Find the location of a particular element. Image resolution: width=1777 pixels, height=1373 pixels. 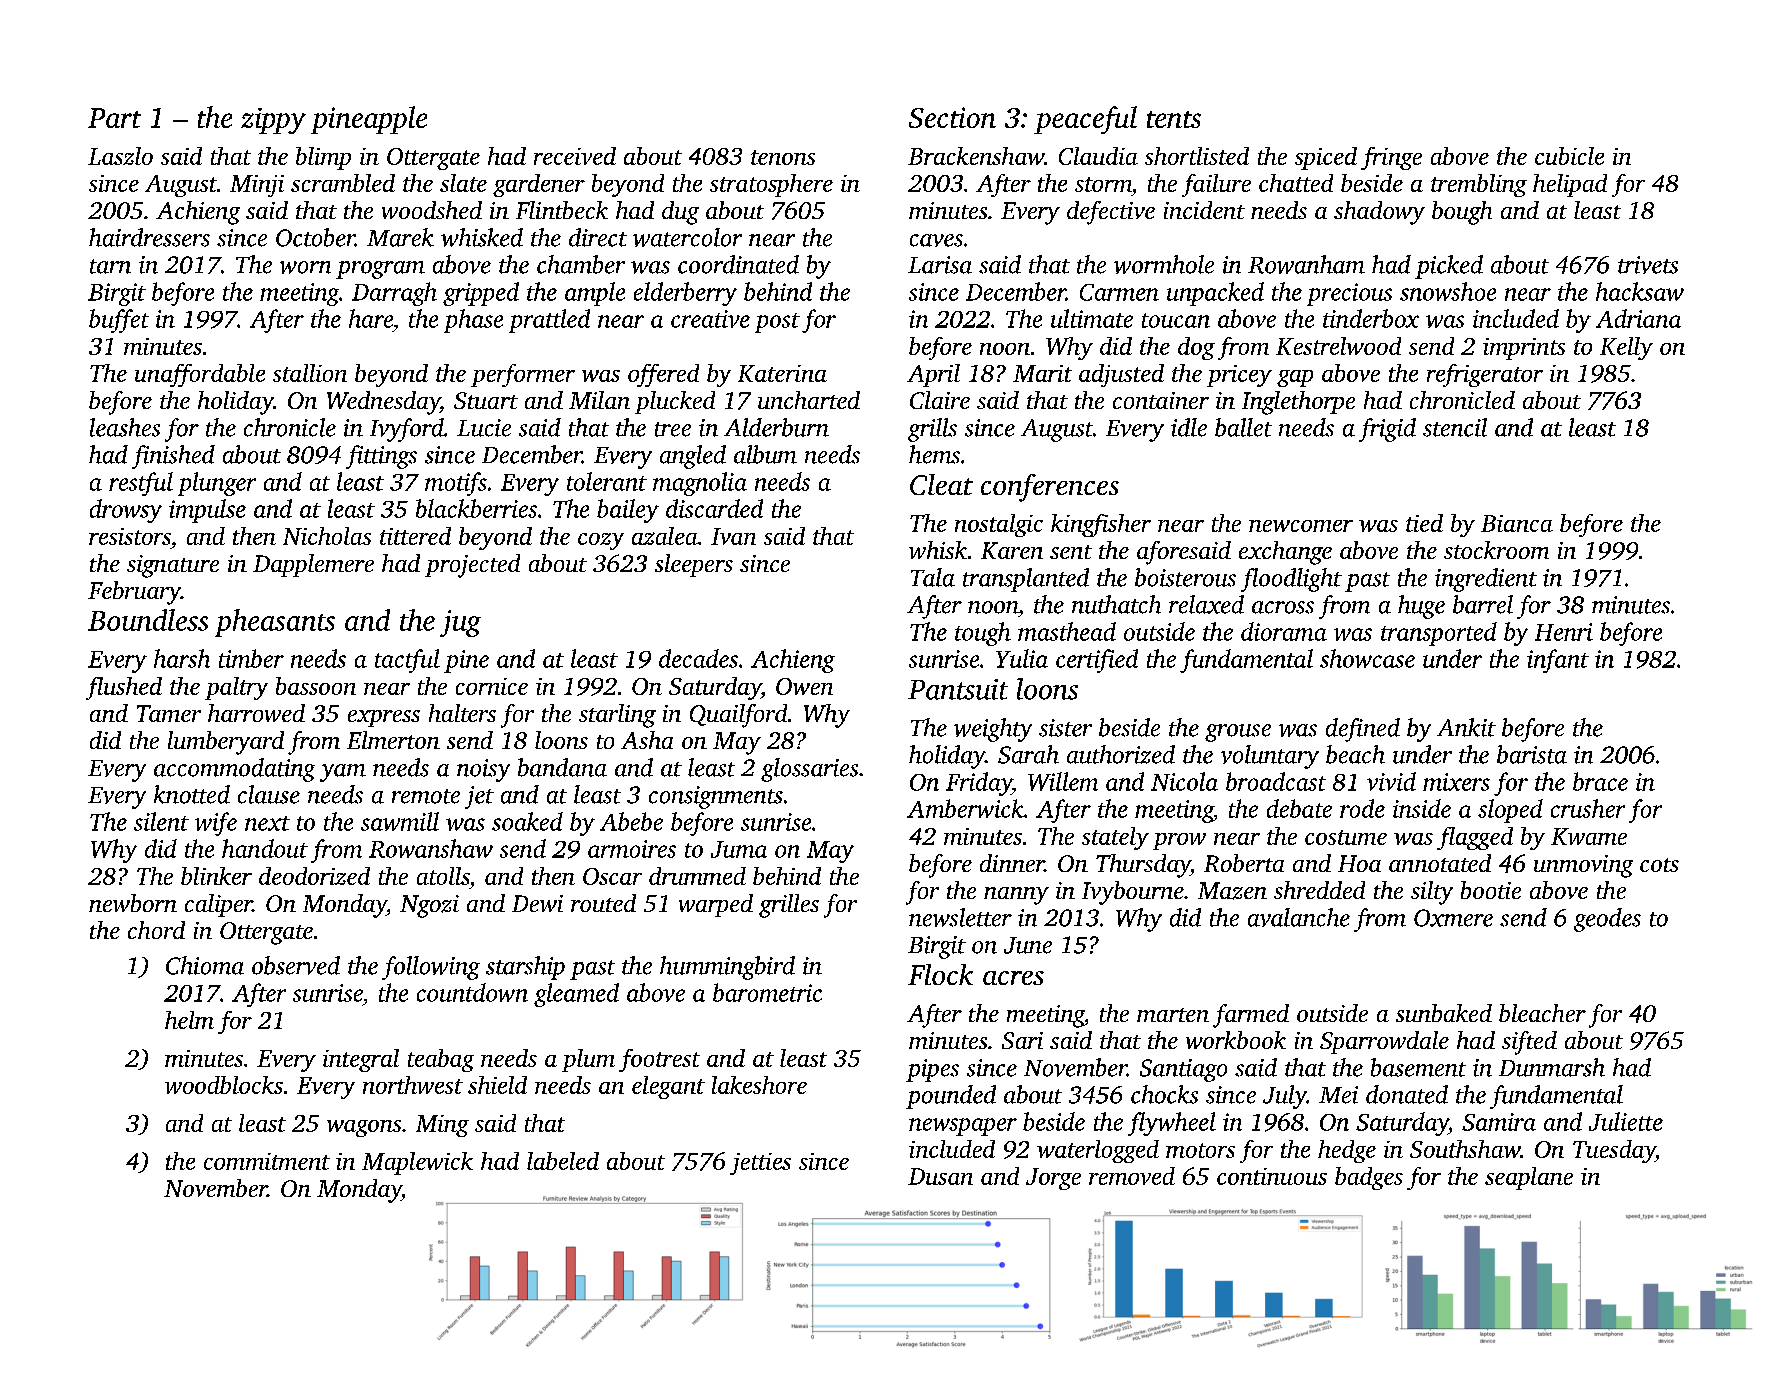

Section is located at coordinates (952, 117).
